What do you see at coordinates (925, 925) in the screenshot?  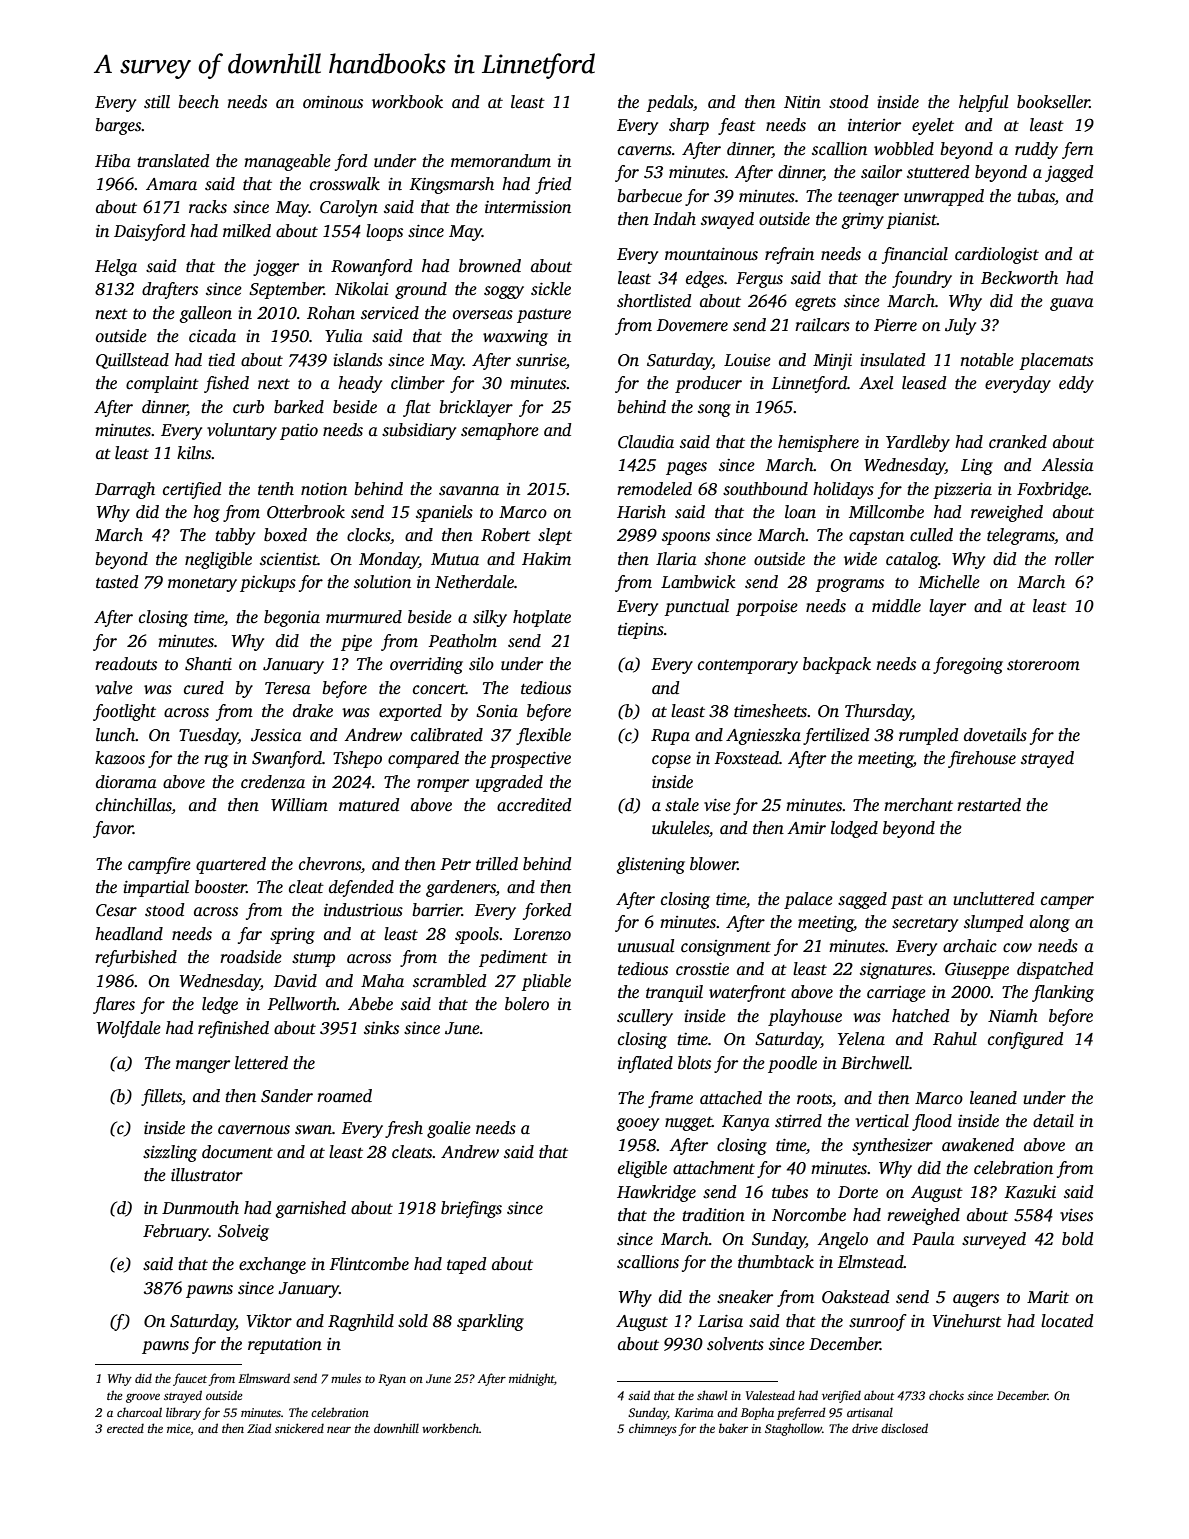 I see `secretary` at bounding box center [925, 925].
